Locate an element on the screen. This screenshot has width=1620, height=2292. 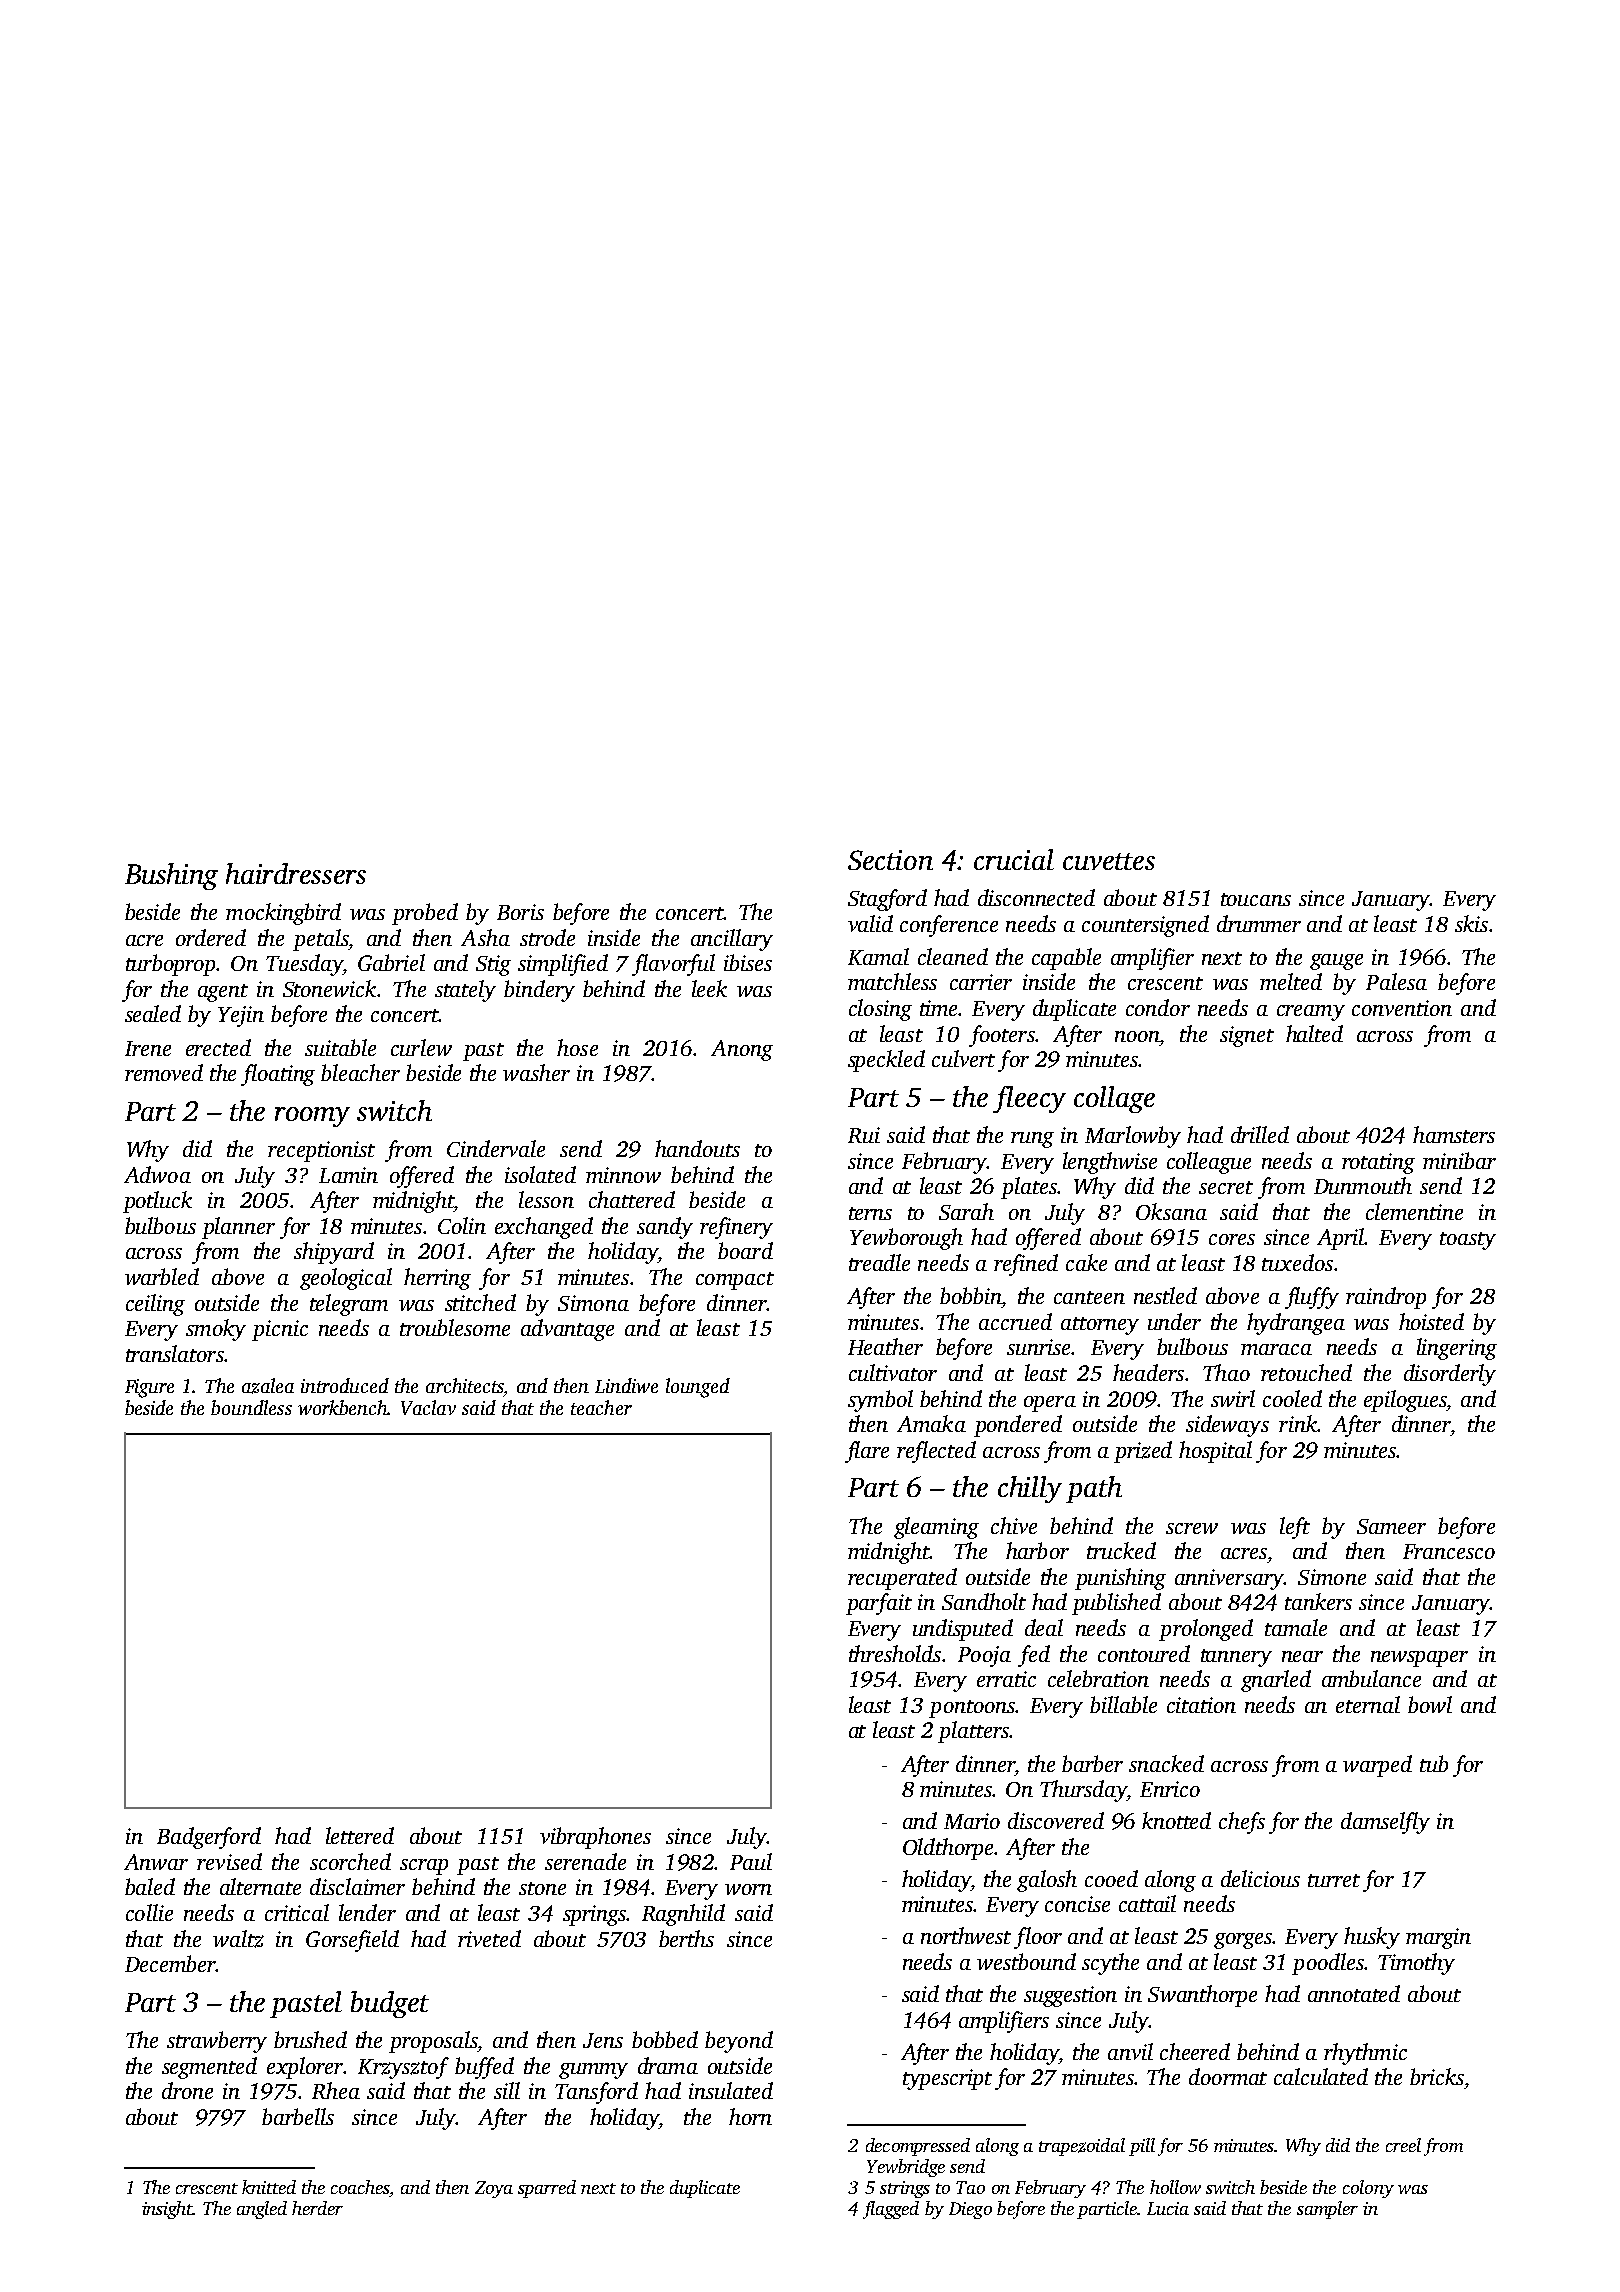
flagged is located at coordinates (891, 2210).
